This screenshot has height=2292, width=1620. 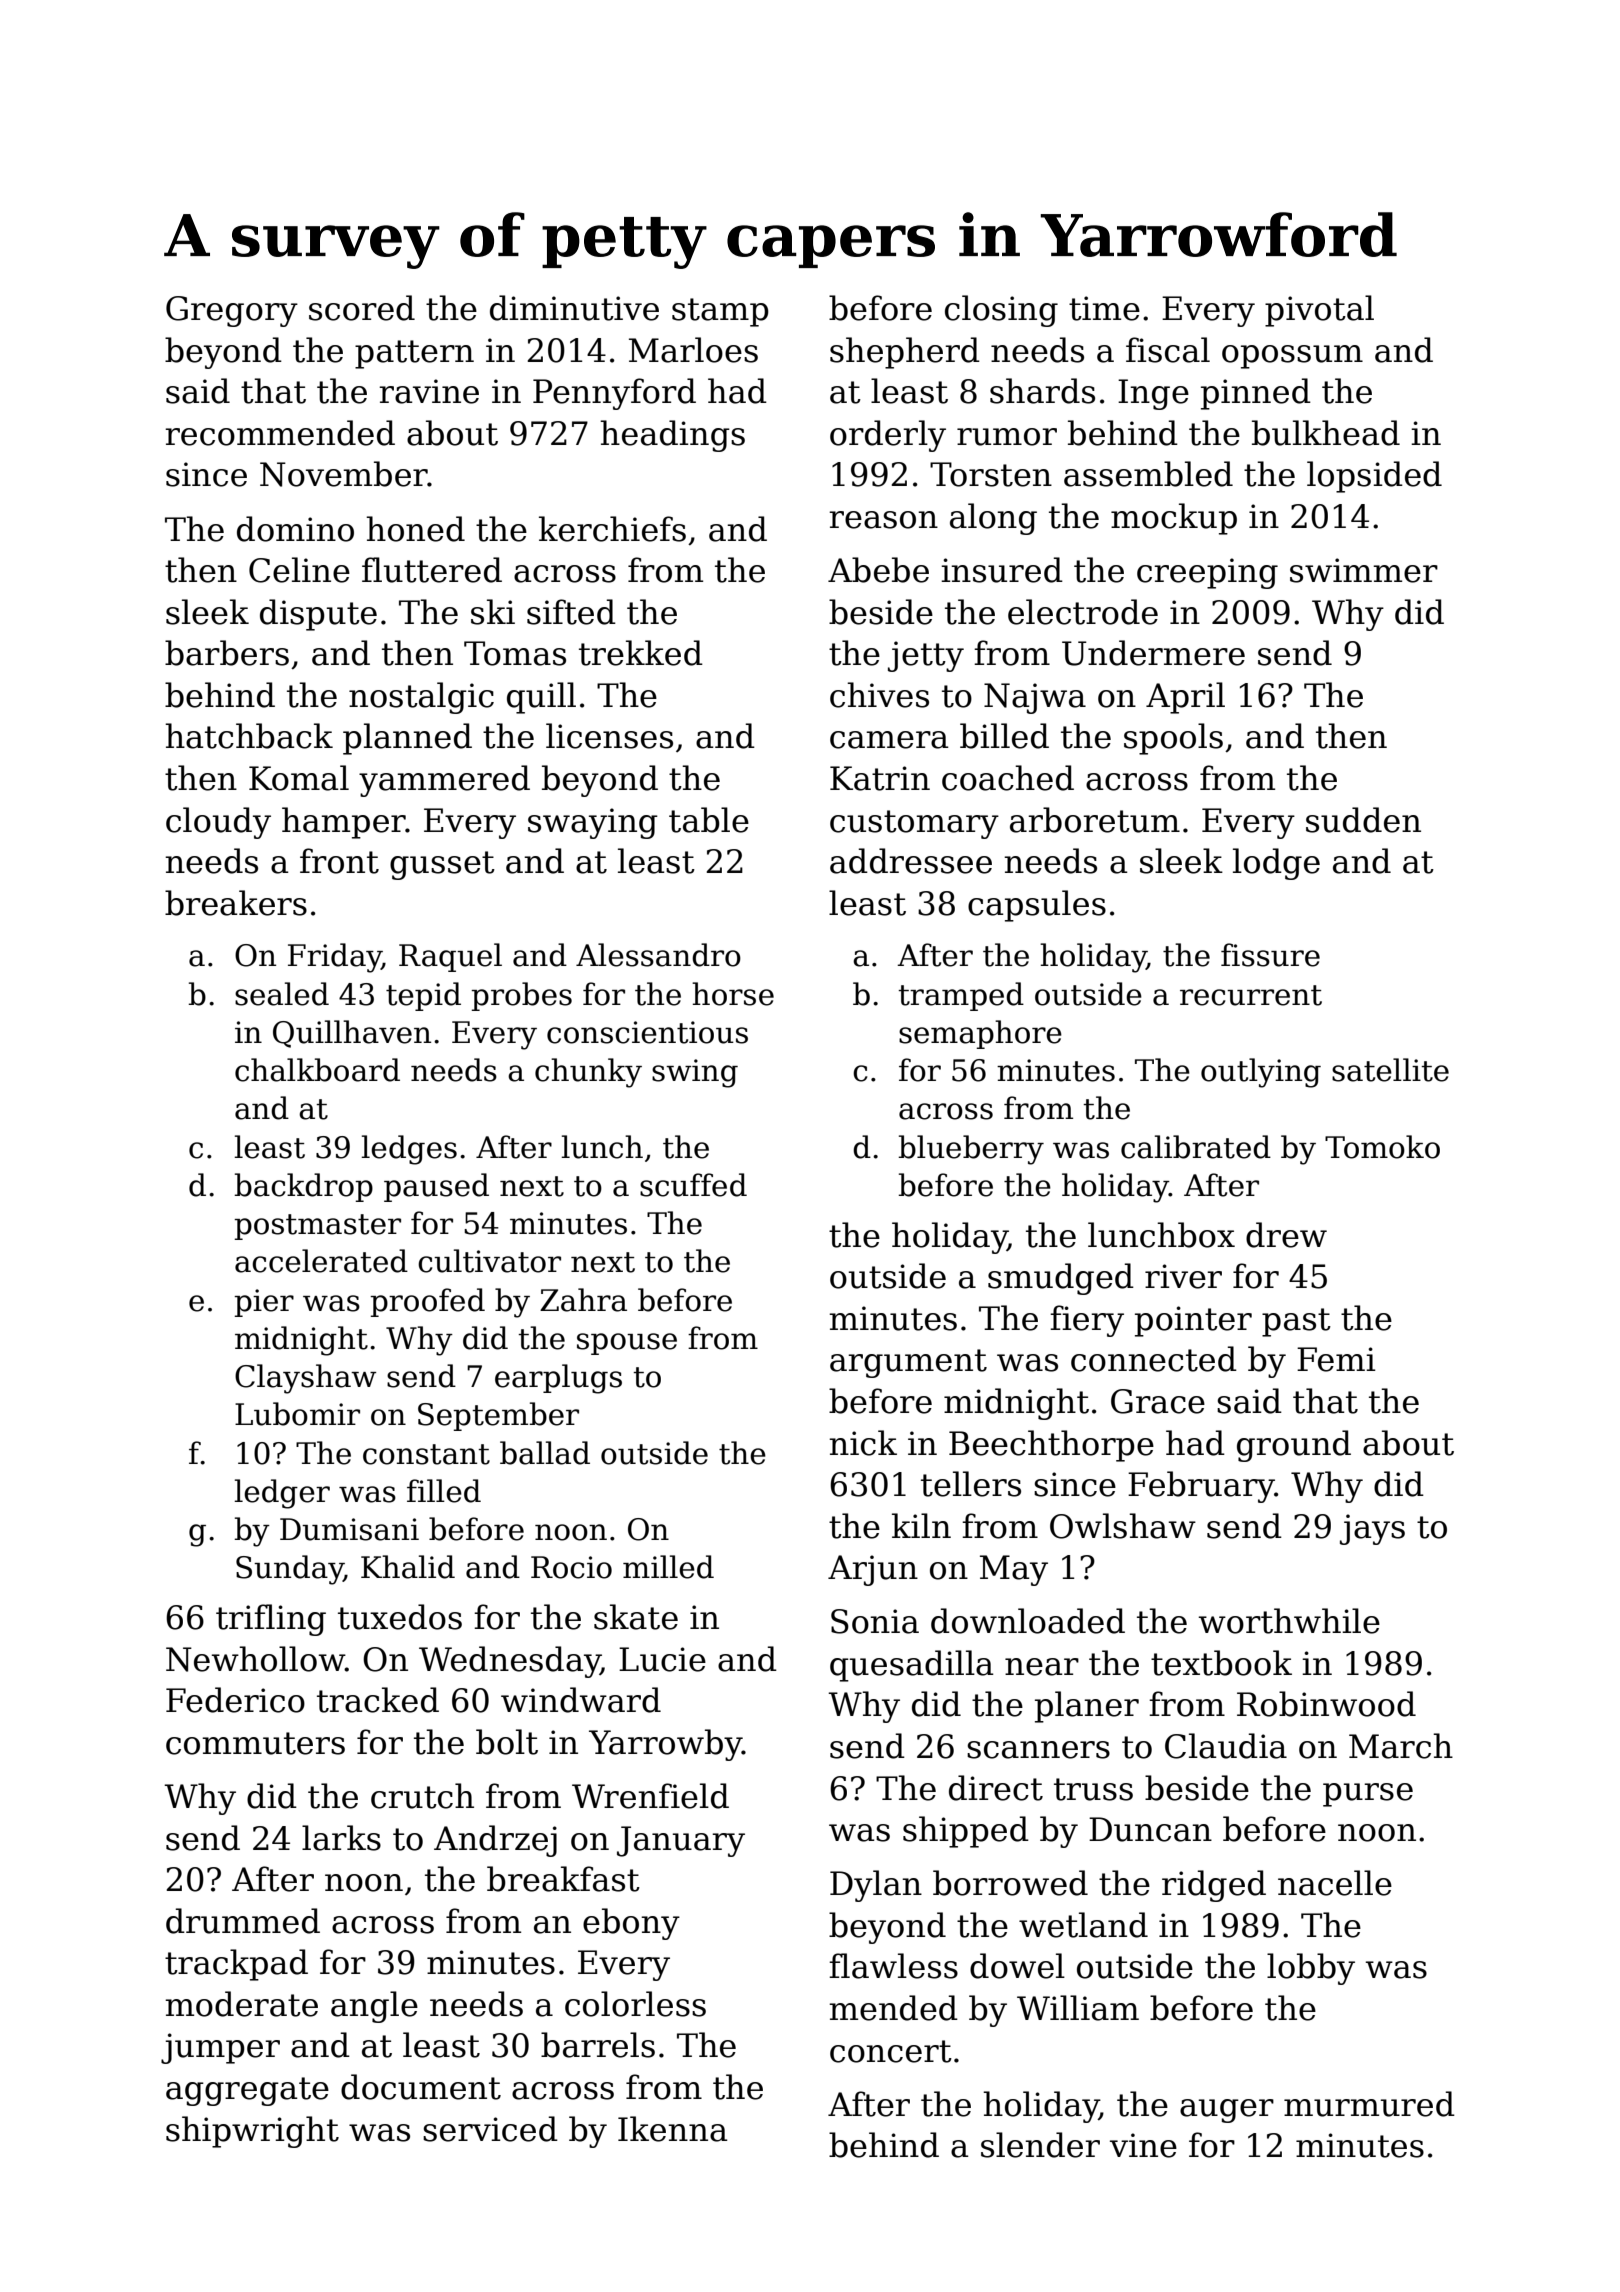 What do you see at coordinates (971, 1150) in the screenshot?
I see `blueberry` at bounding box center [971, 1150].
